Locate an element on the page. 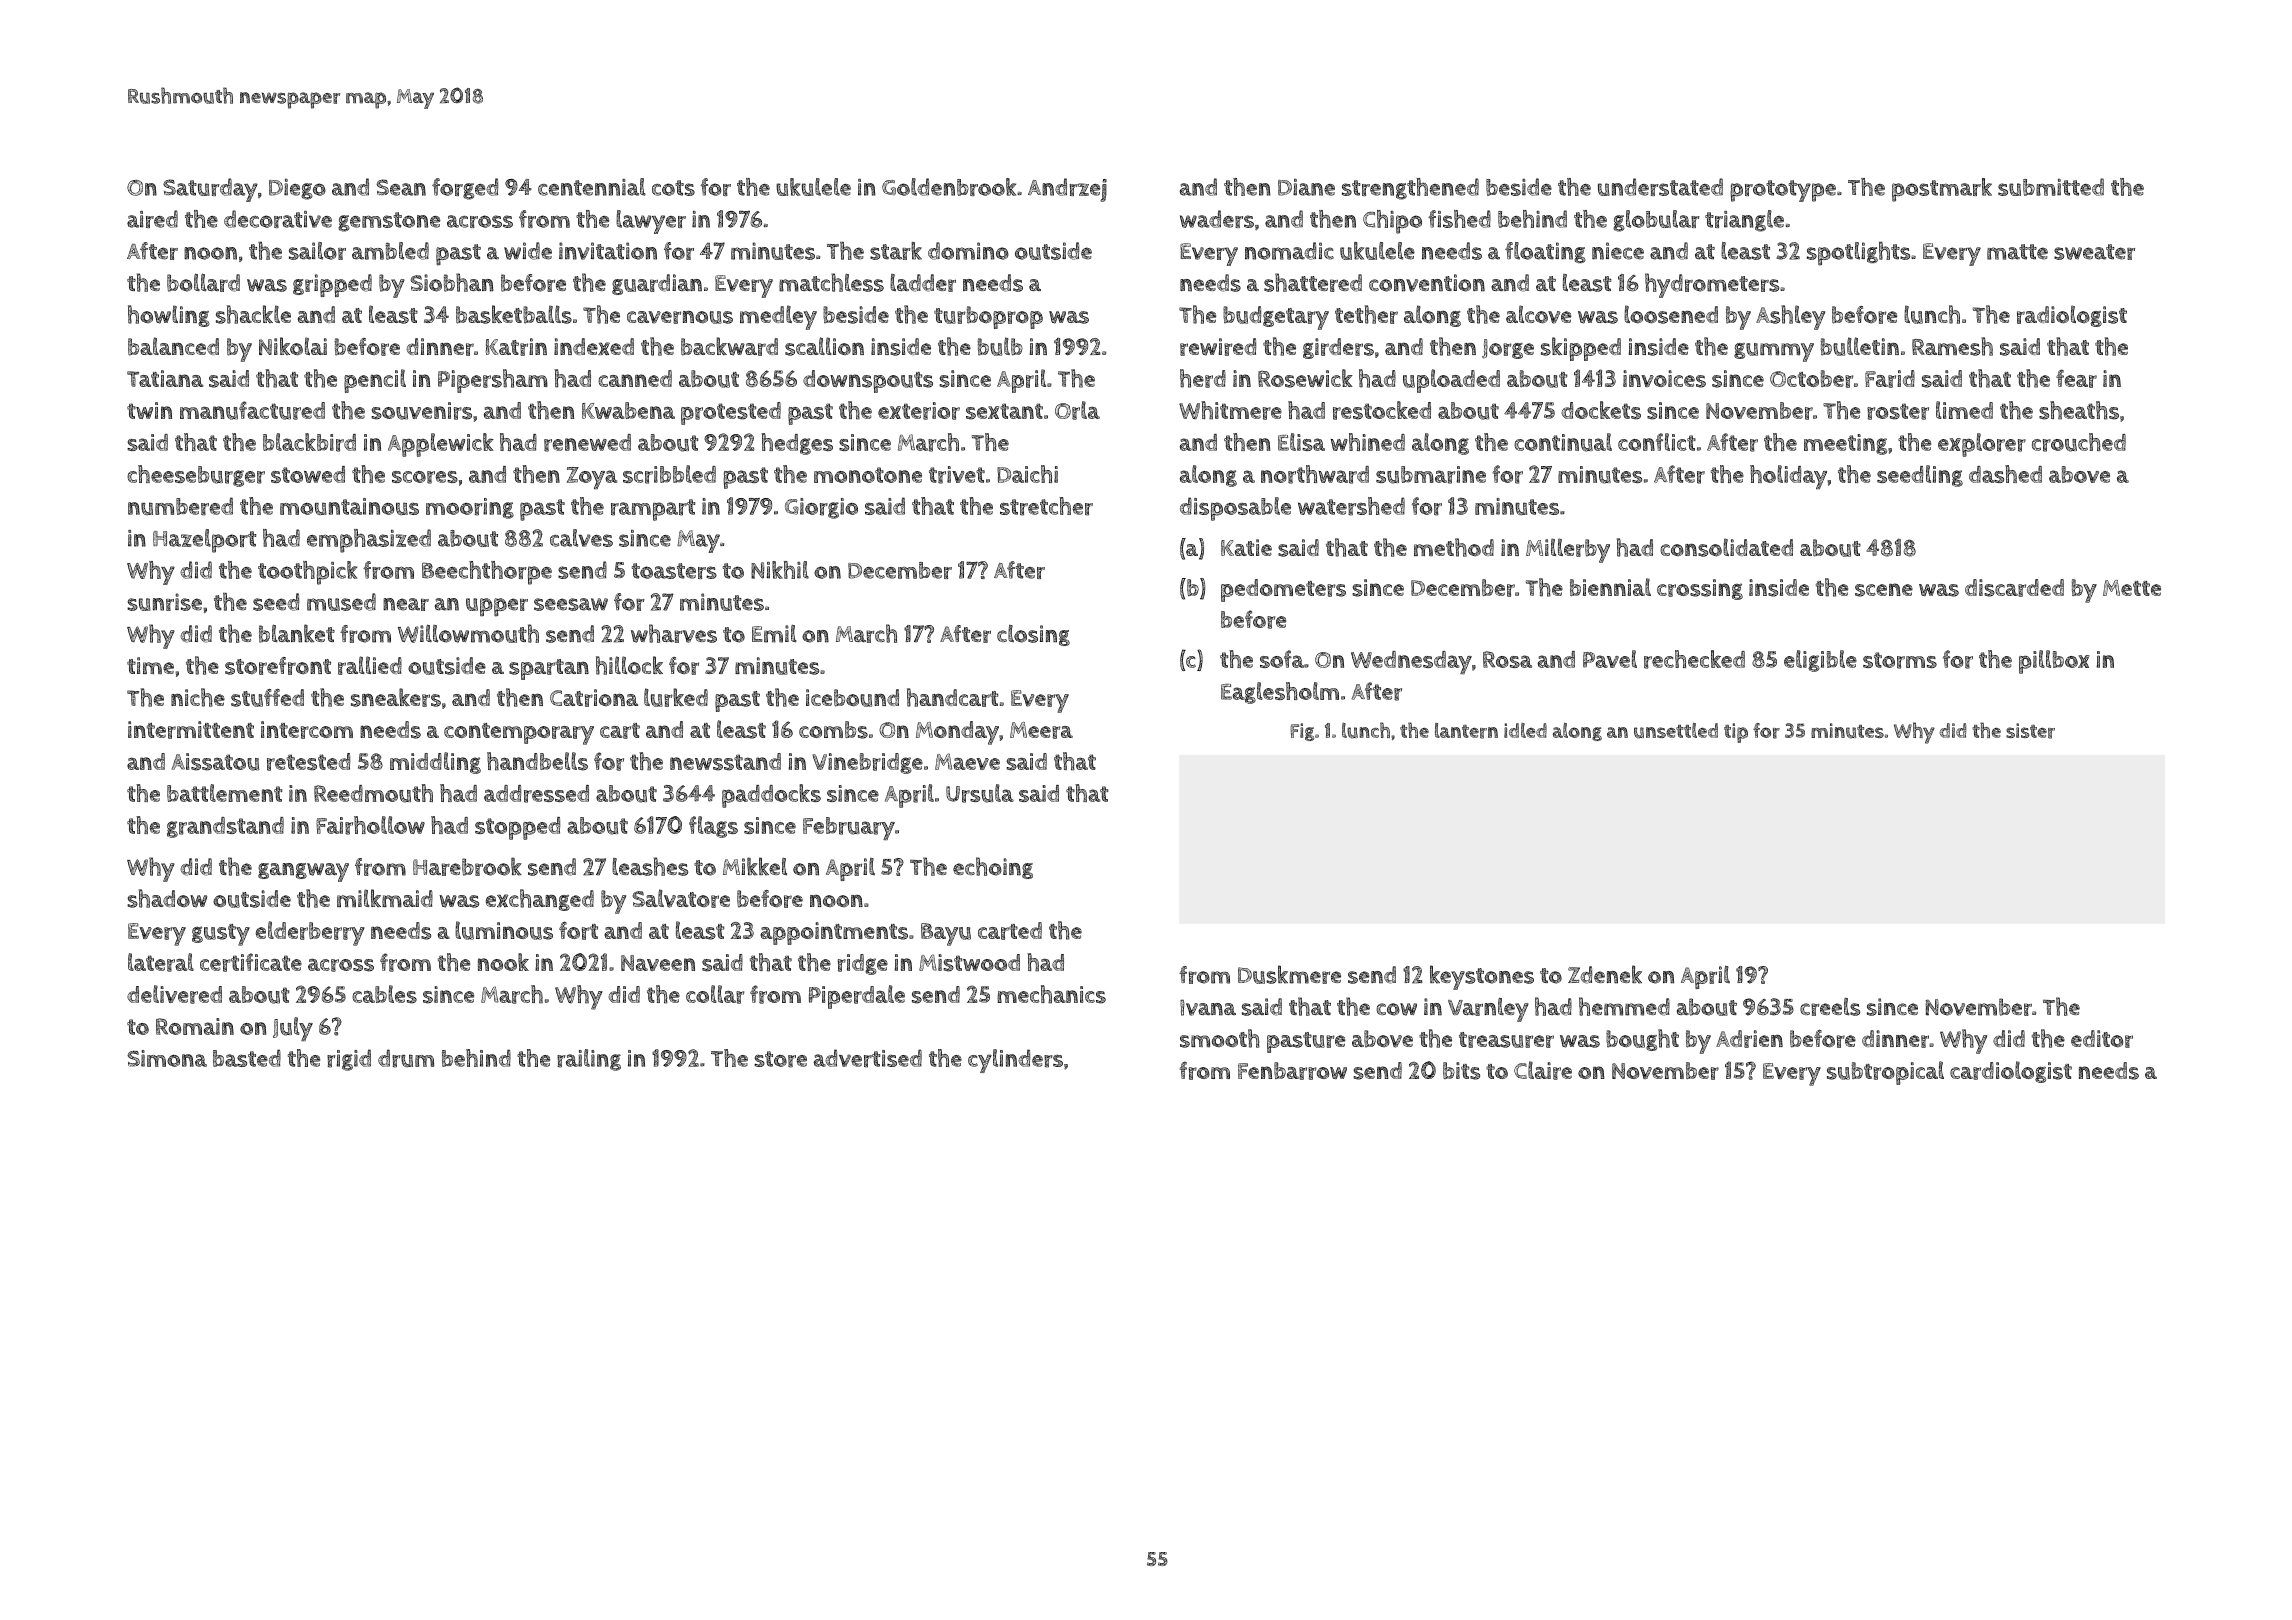 The image size is (2292, 1620). pillbox is located at coordinates (2054, 662).
